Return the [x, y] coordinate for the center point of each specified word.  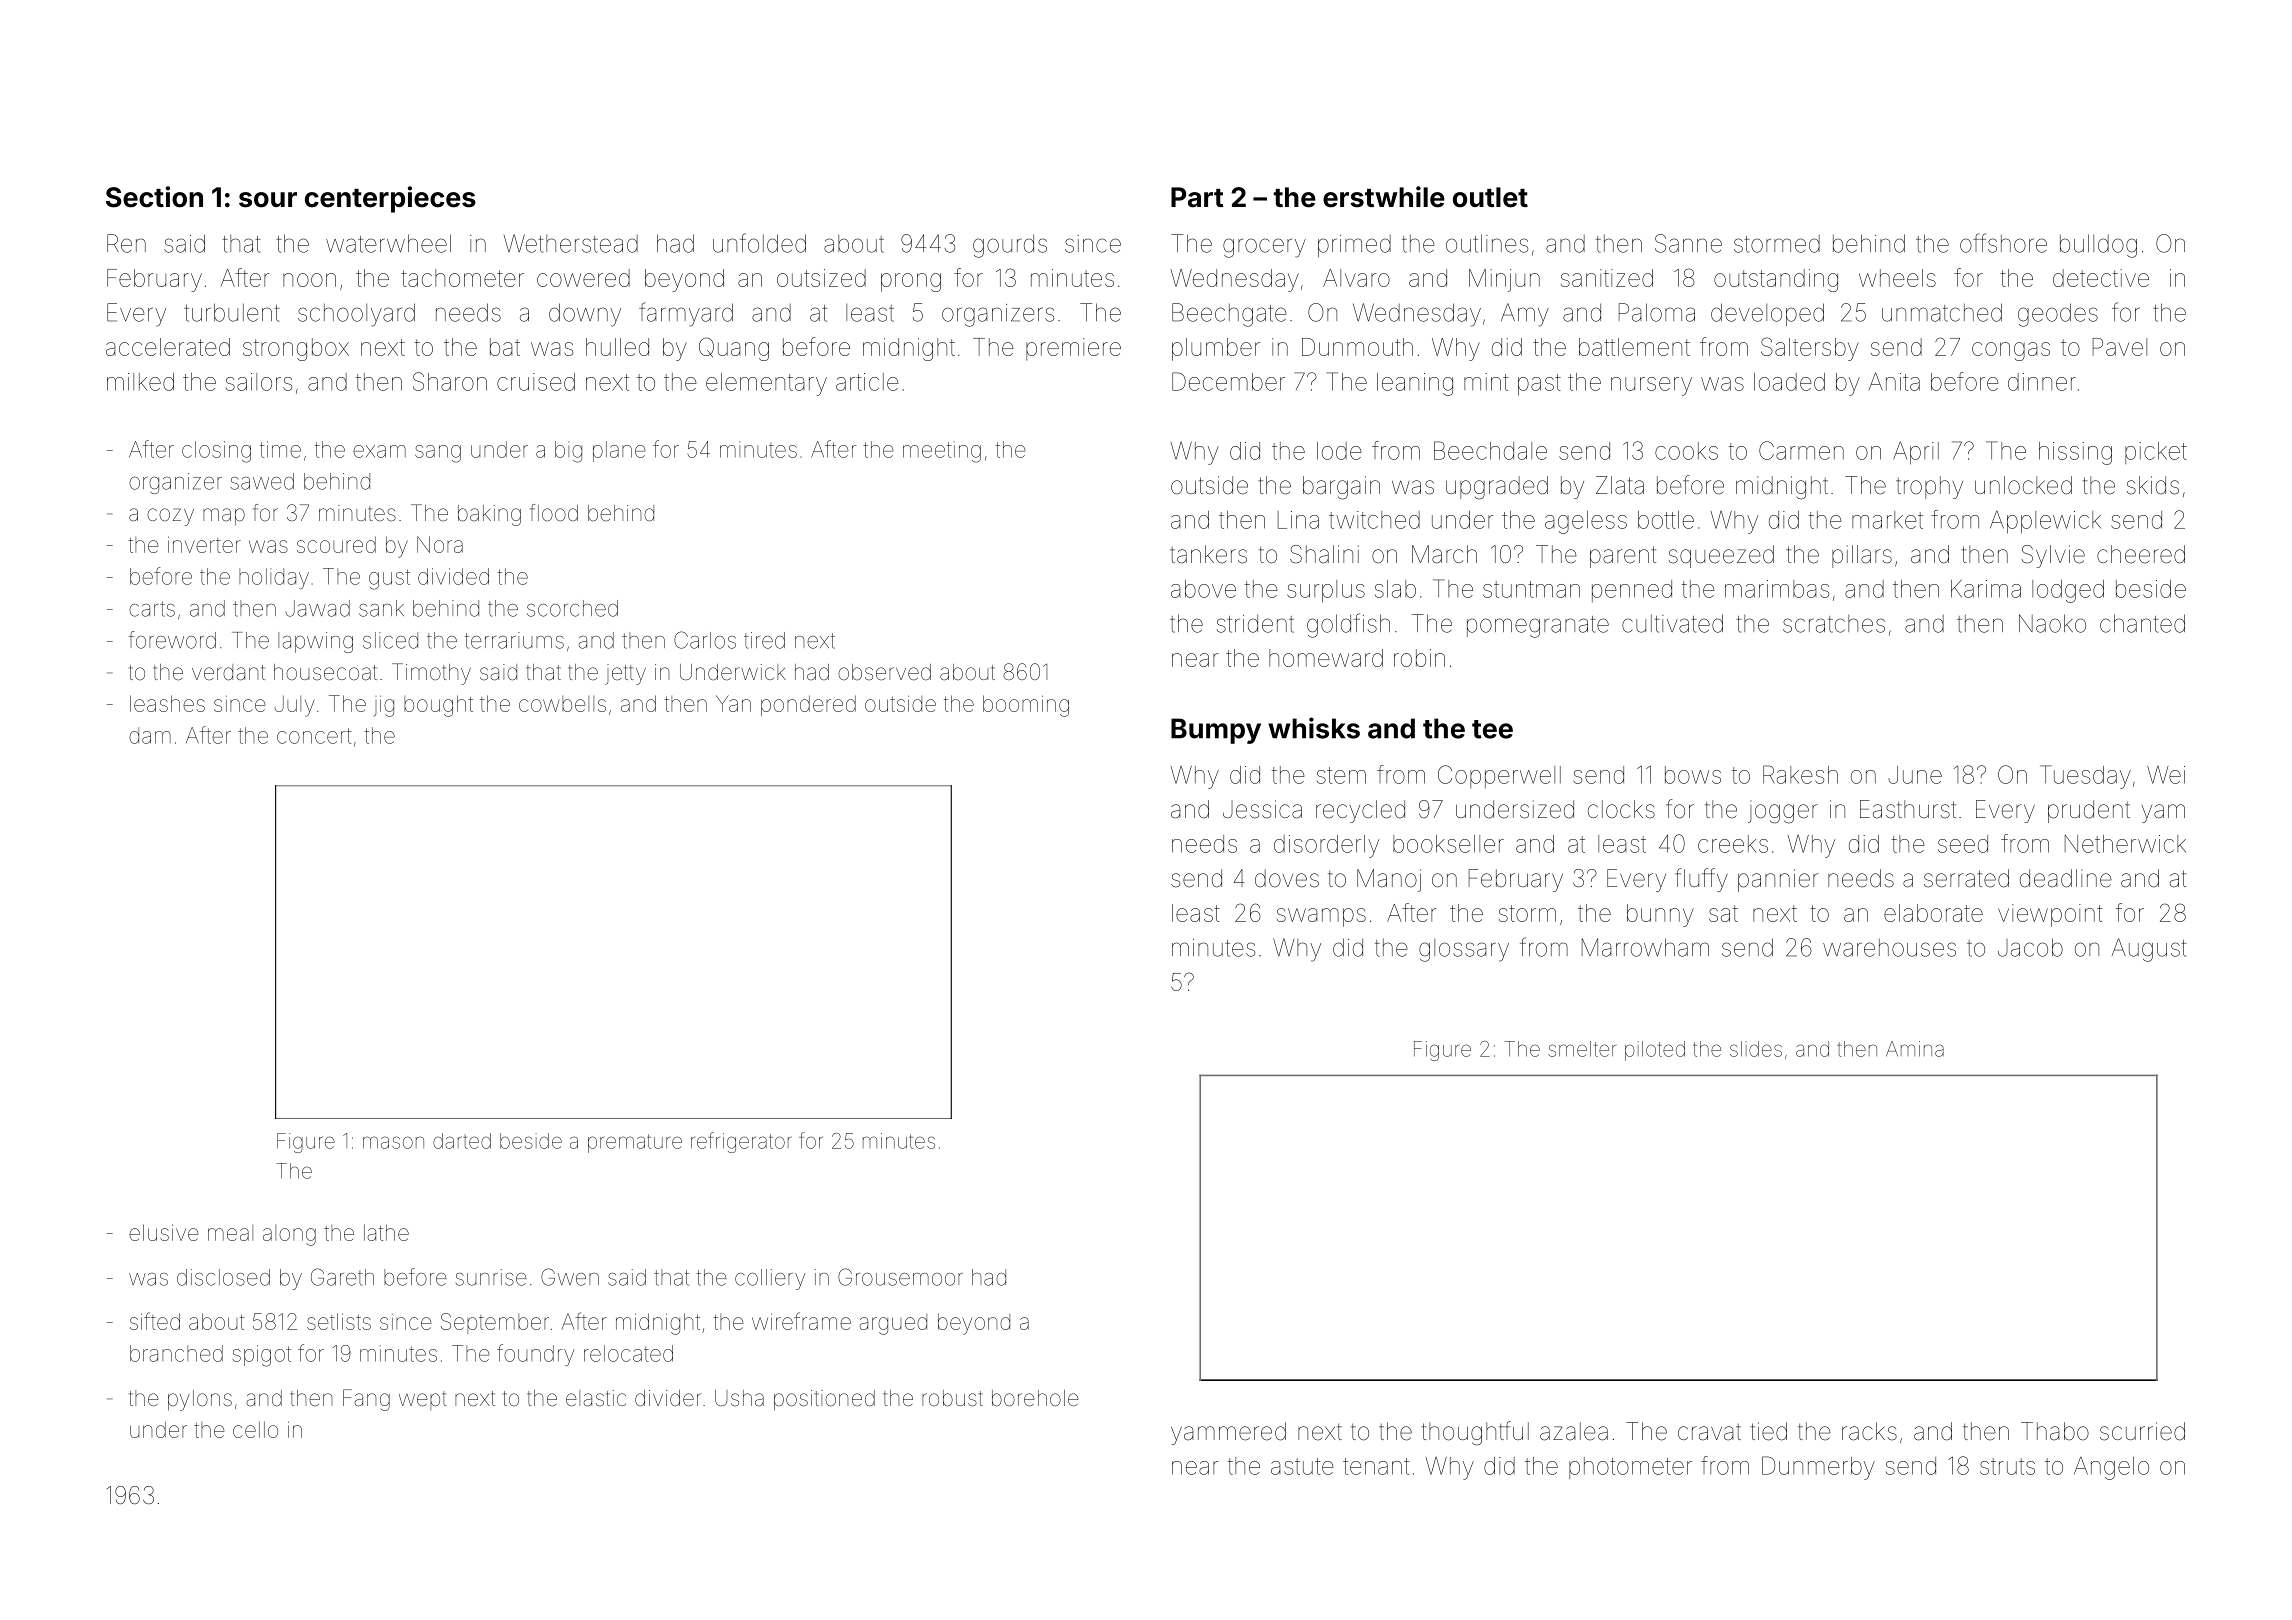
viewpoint [2050, 915]
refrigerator [741, 1142]
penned [1632, 591]
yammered [1228, 1433]
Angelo [2111, 1468]
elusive [164, 1232]
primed [1354, 246]
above [1203, 589]
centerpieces [390, 199]
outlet [1490, 197]
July [295, 706]
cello [255, 1429]
